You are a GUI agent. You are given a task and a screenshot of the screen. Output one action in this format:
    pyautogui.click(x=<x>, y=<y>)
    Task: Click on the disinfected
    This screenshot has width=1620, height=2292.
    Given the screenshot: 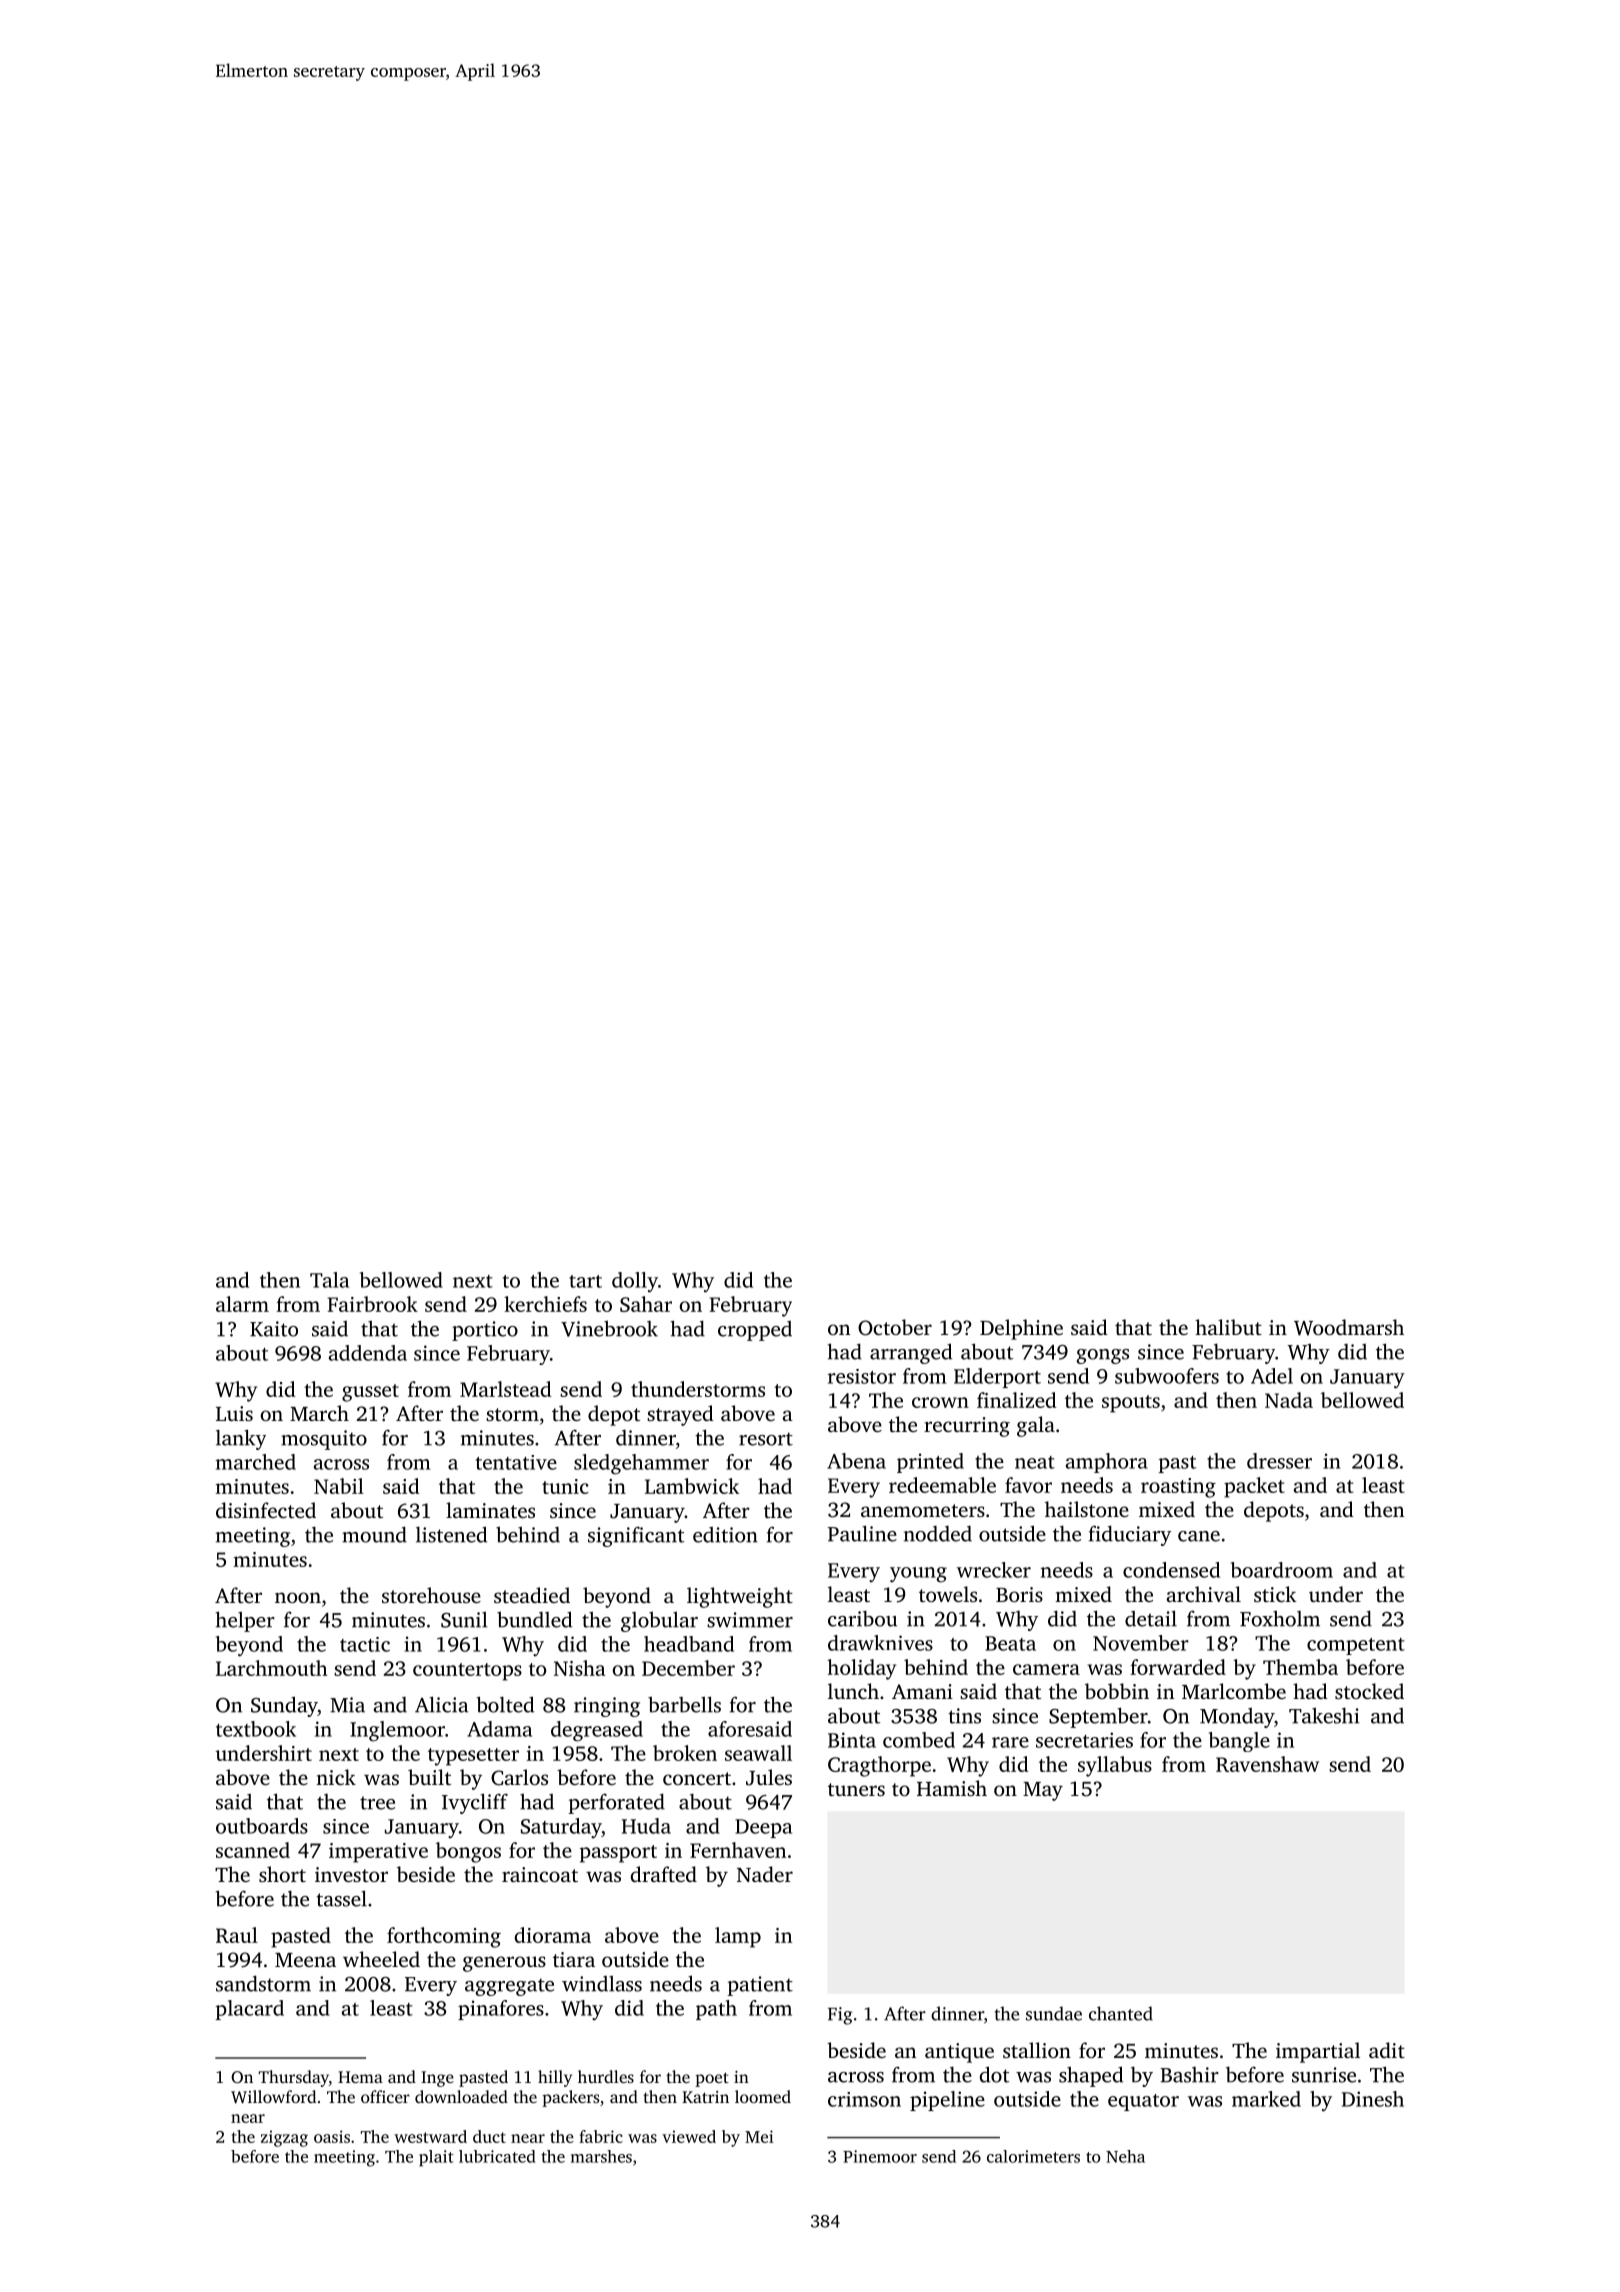 What is the action you would take?
    pyautogui.click(x=266, y=1510)
